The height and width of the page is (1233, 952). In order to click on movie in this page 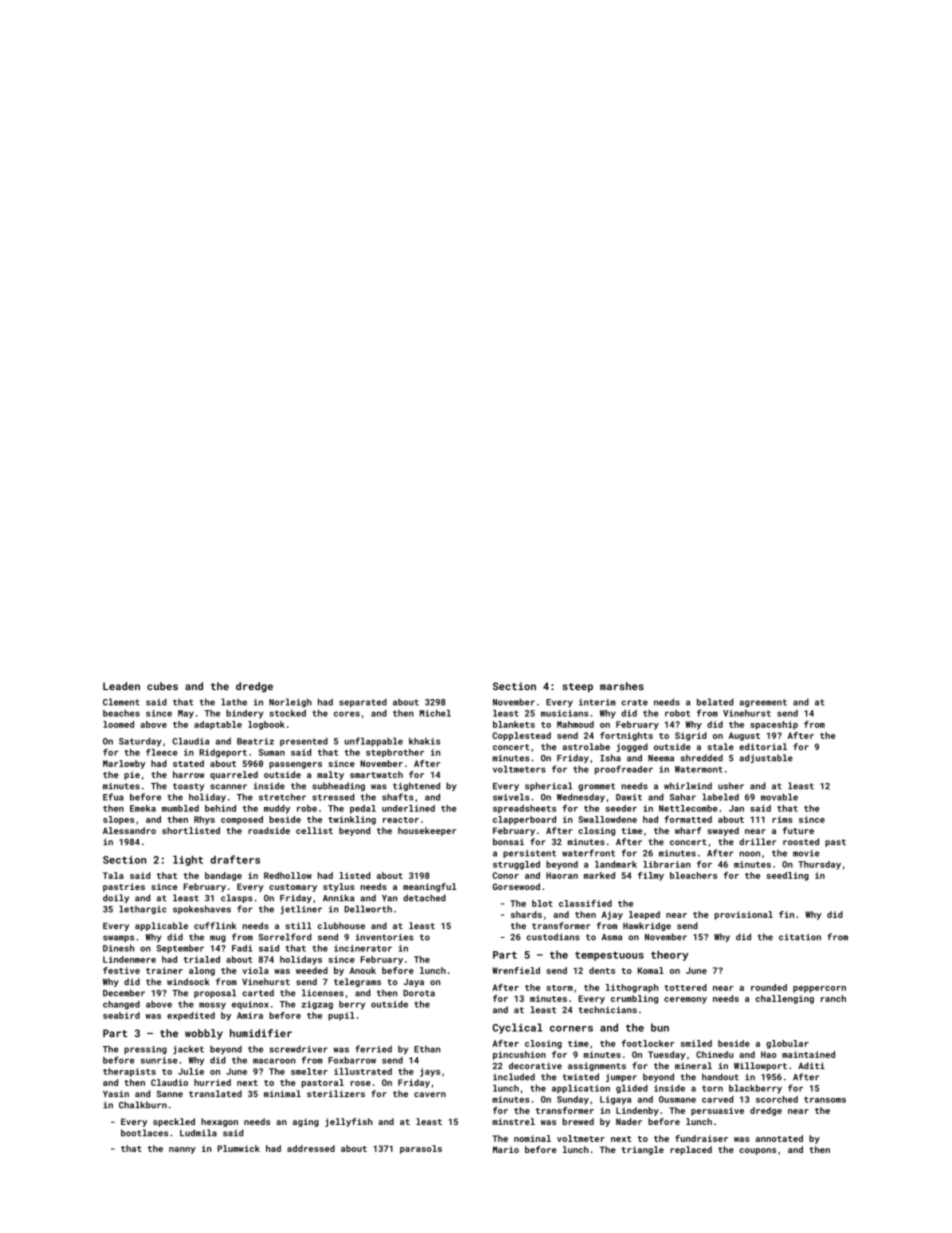, I will do `click(806, 853)`.
